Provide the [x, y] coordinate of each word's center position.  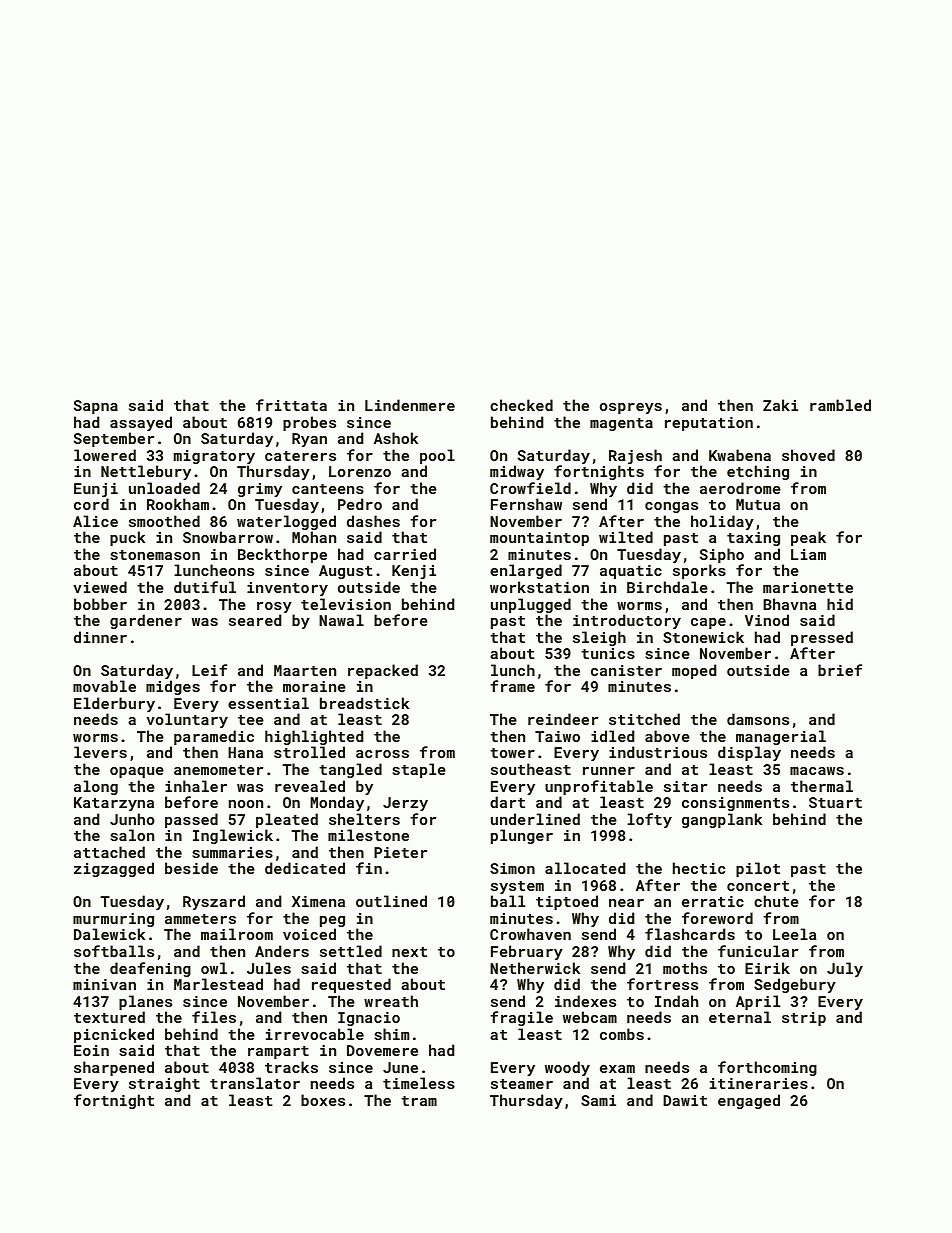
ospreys [631, 408]
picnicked [114, 1035]
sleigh [599, 638]
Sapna [96, 407]
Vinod [767, 620]
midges [173, 687]
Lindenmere [410, 405]
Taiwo [557, 736]
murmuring [113, 921]
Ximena [318, 901]
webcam [590, 1017]
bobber [100, 604]
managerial [781, 738]
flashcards [690, 934]
